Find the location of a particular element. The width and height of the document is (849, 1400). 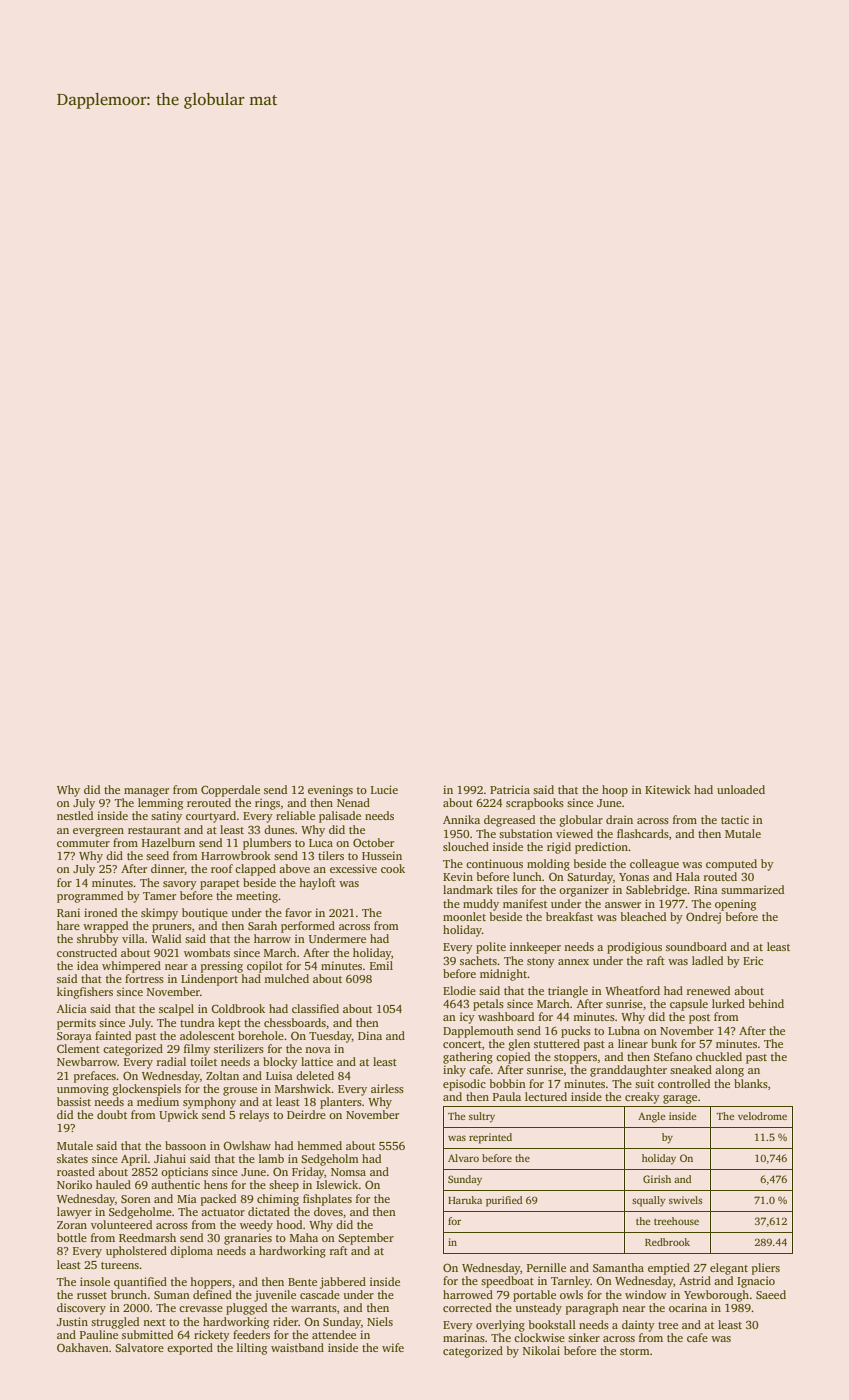

performed is located at coordinates (308, 927).
